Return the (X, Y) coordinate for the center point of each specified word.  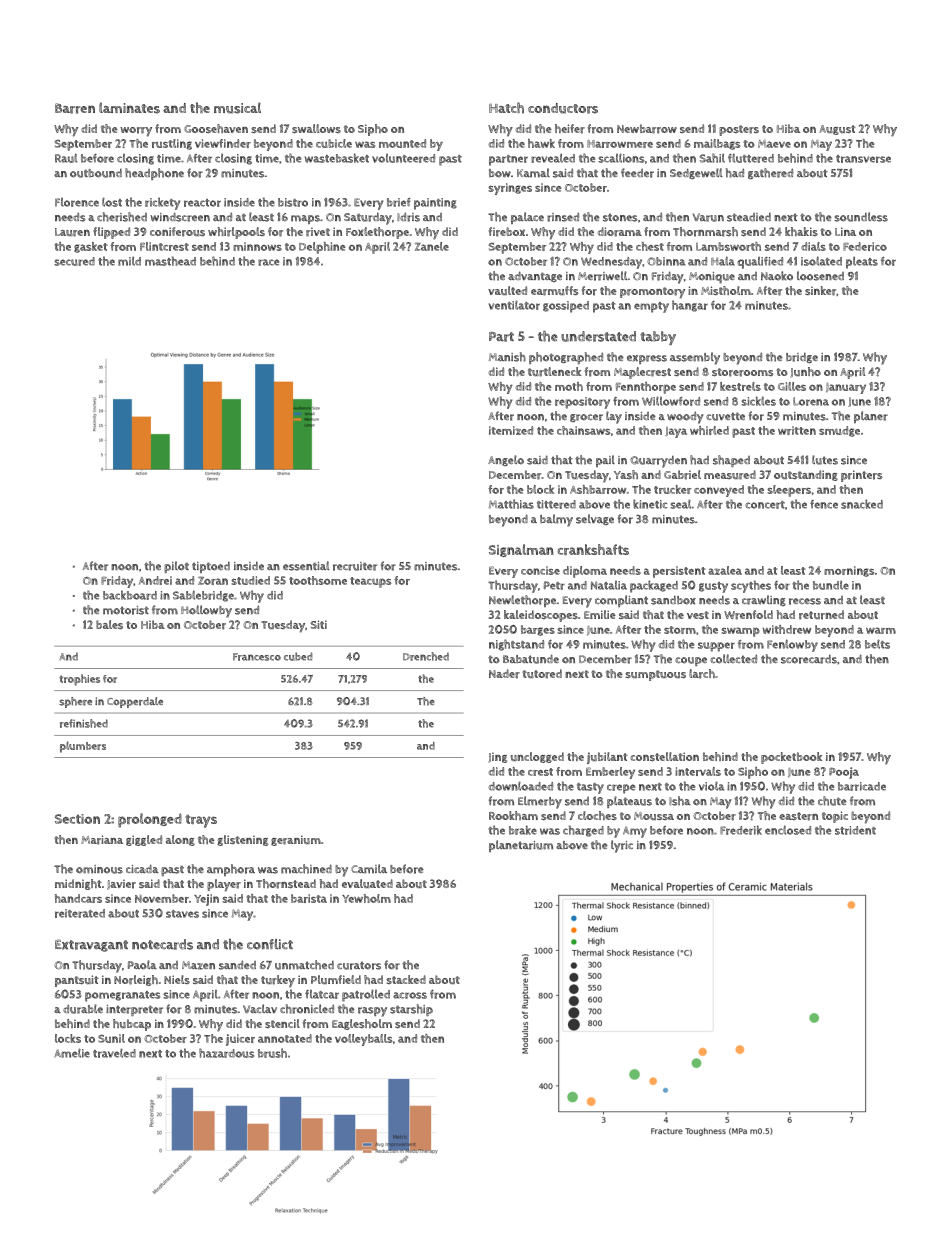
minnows (257, 246)
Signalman (521, 550)
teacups (370, 582)
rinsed (563, 217)
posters (739, 130)
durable (83, 1009)
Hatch (506, 108)
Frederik (741, 830)
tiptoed (211, 567)
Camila (369, 869)
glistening (242, 840)
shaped (731, 461)
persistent (679, 572)
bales (109, 624)
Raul (66, 158)
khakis (801, 231)
